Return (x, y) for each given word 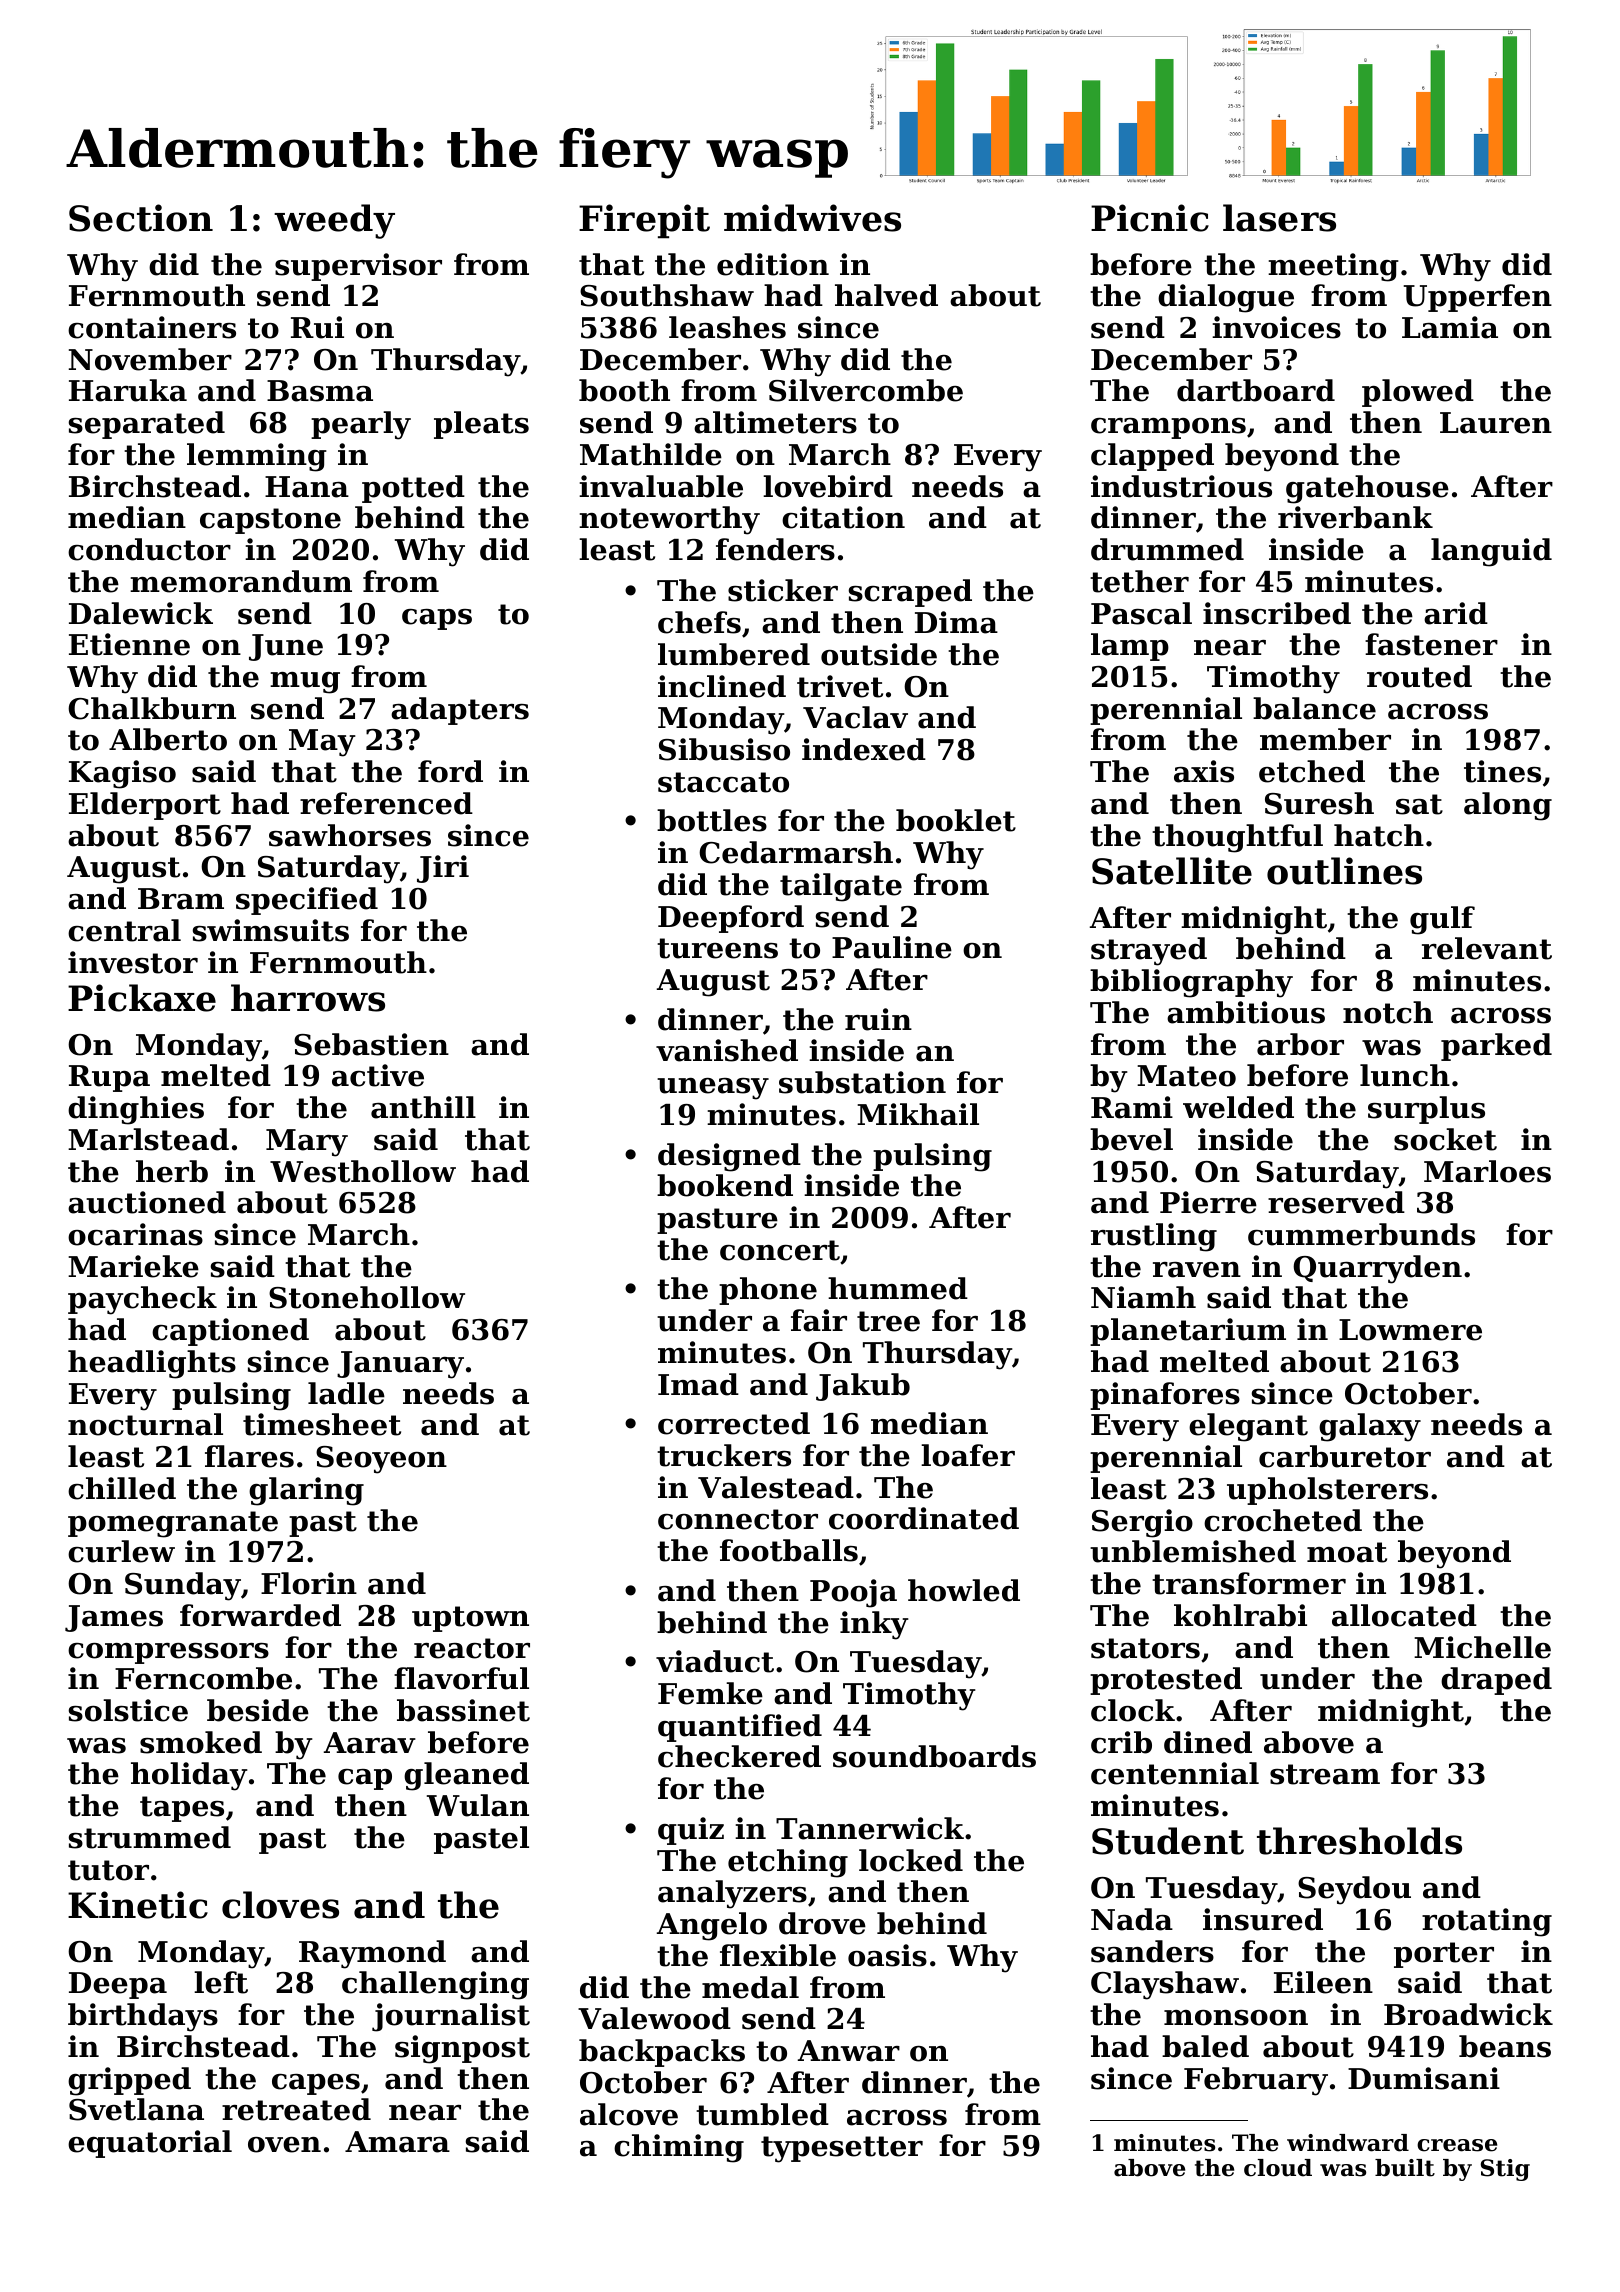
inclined (722, 686)
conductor (149, 549)
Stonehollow (367, 1297)
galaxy (1370, 1427)
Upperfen (1478, 298)
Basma (320, 391)
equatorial (150, 2144)
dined (1208, 1742)
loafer (968, 1455)
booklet (956, 820)
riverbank (1355, 517)
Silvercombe (866, 390)
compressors (168, 1653)
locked (911, 1860)
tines (1502, 771)
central (124, 930)
